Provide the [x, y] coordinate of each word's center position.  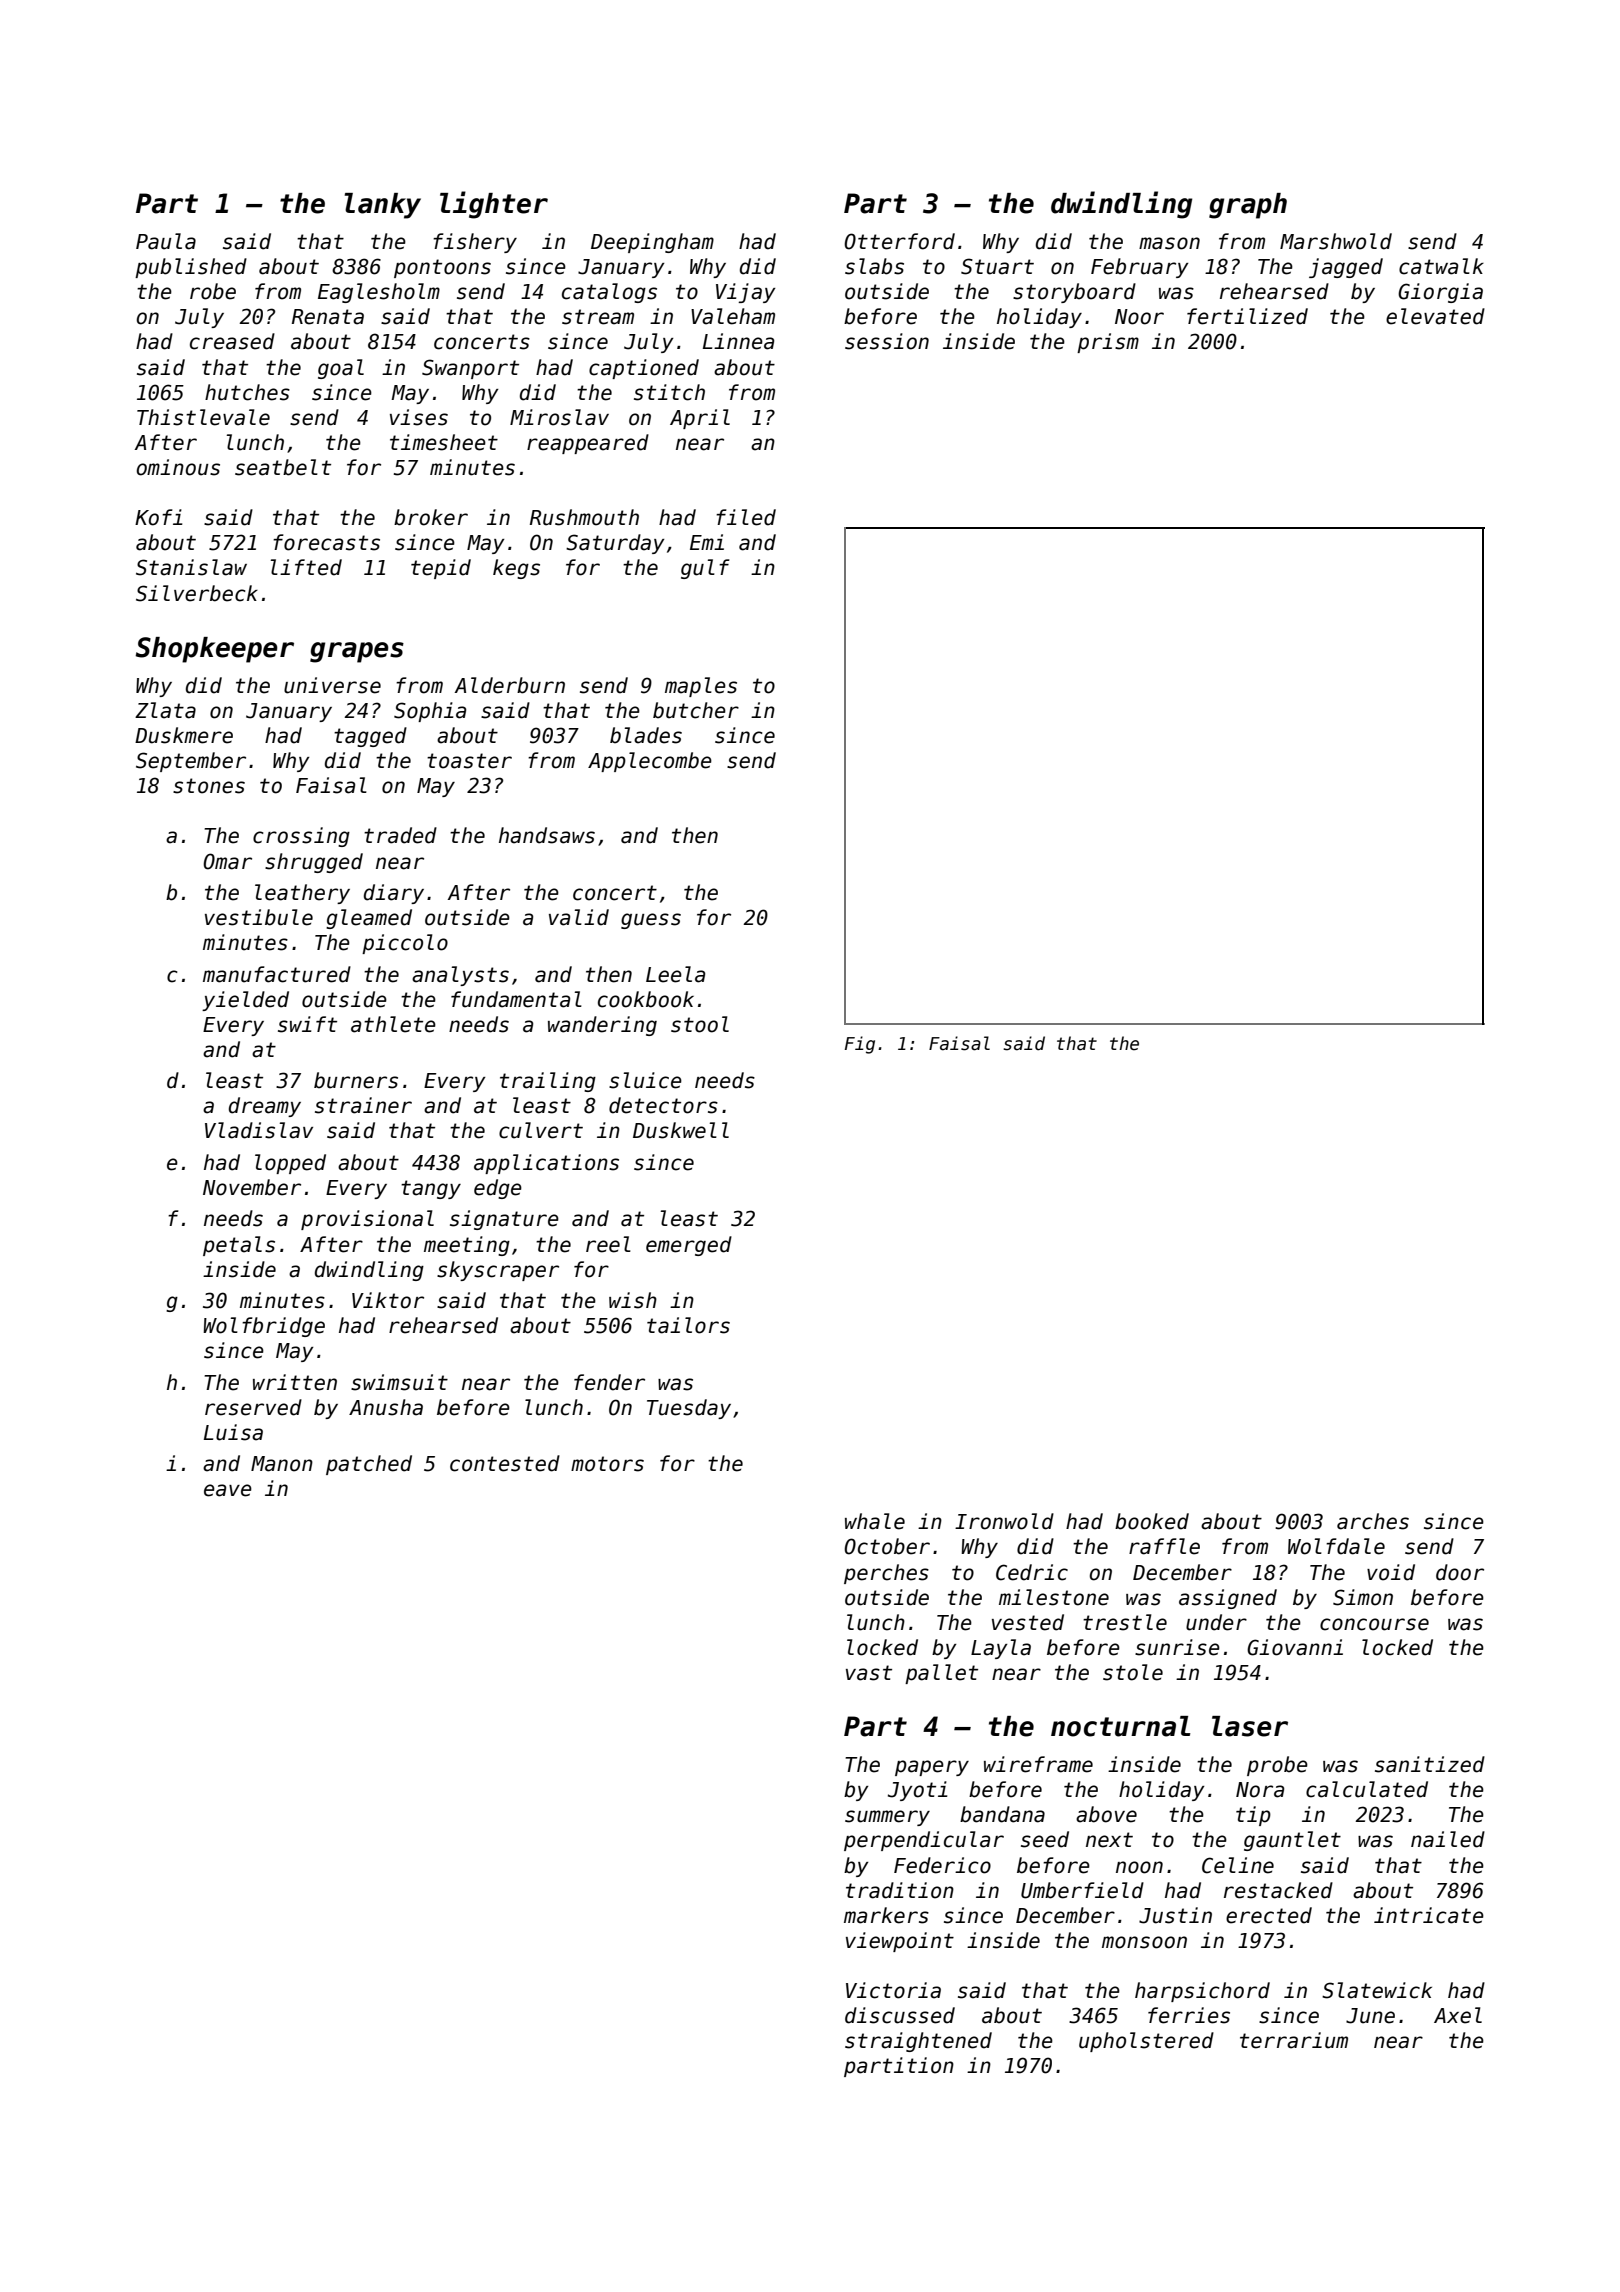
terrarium [1294, 2040]
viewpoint [900, 1942]
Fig [860, 1045]
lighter [494, 205]
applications [546, 1164]
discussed [900, 2015]
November [252, 1187]
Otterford [899, 241]
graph [1248, 206]
